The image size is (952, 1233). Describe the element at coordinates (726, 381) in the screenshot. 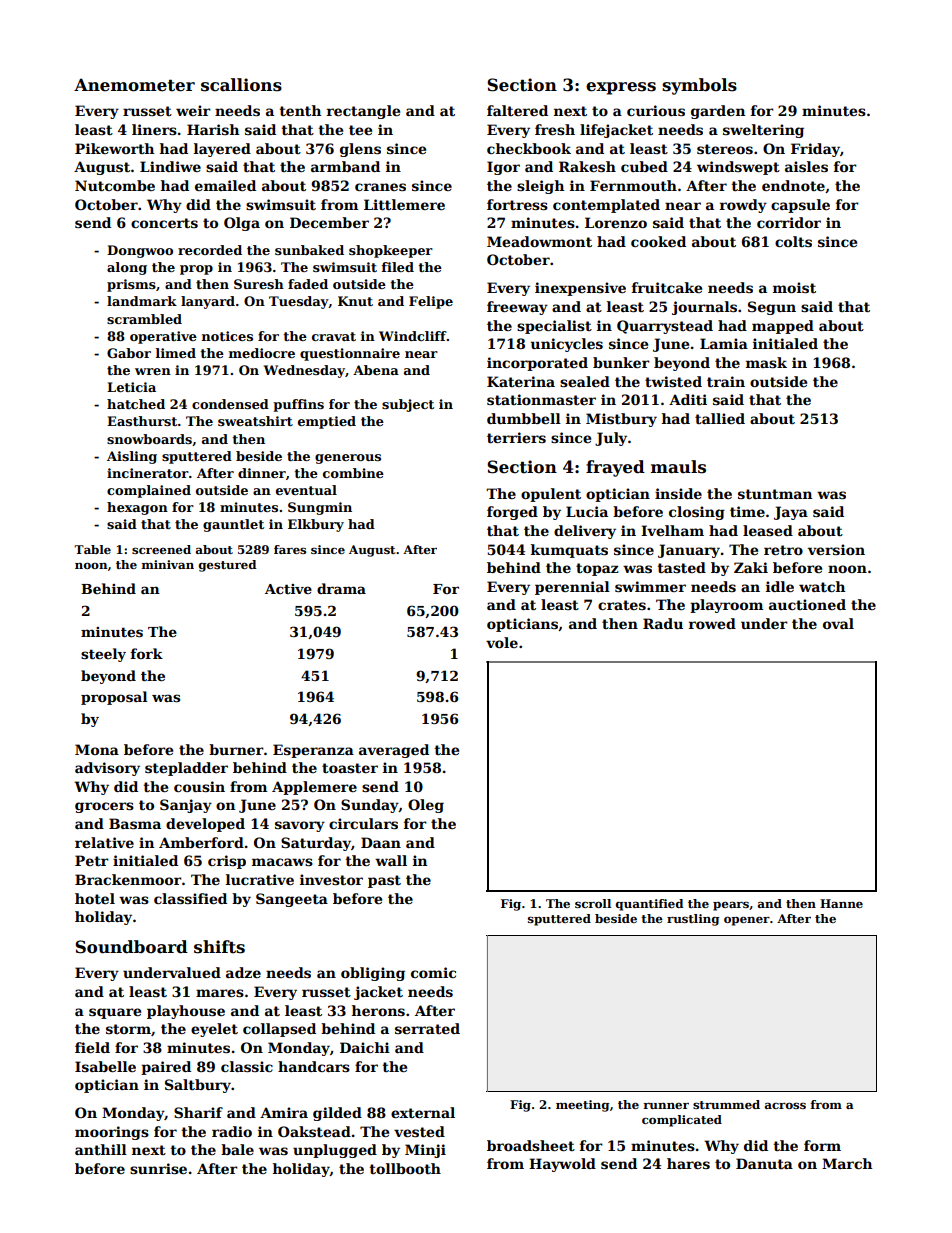

I see `train` at that location.
